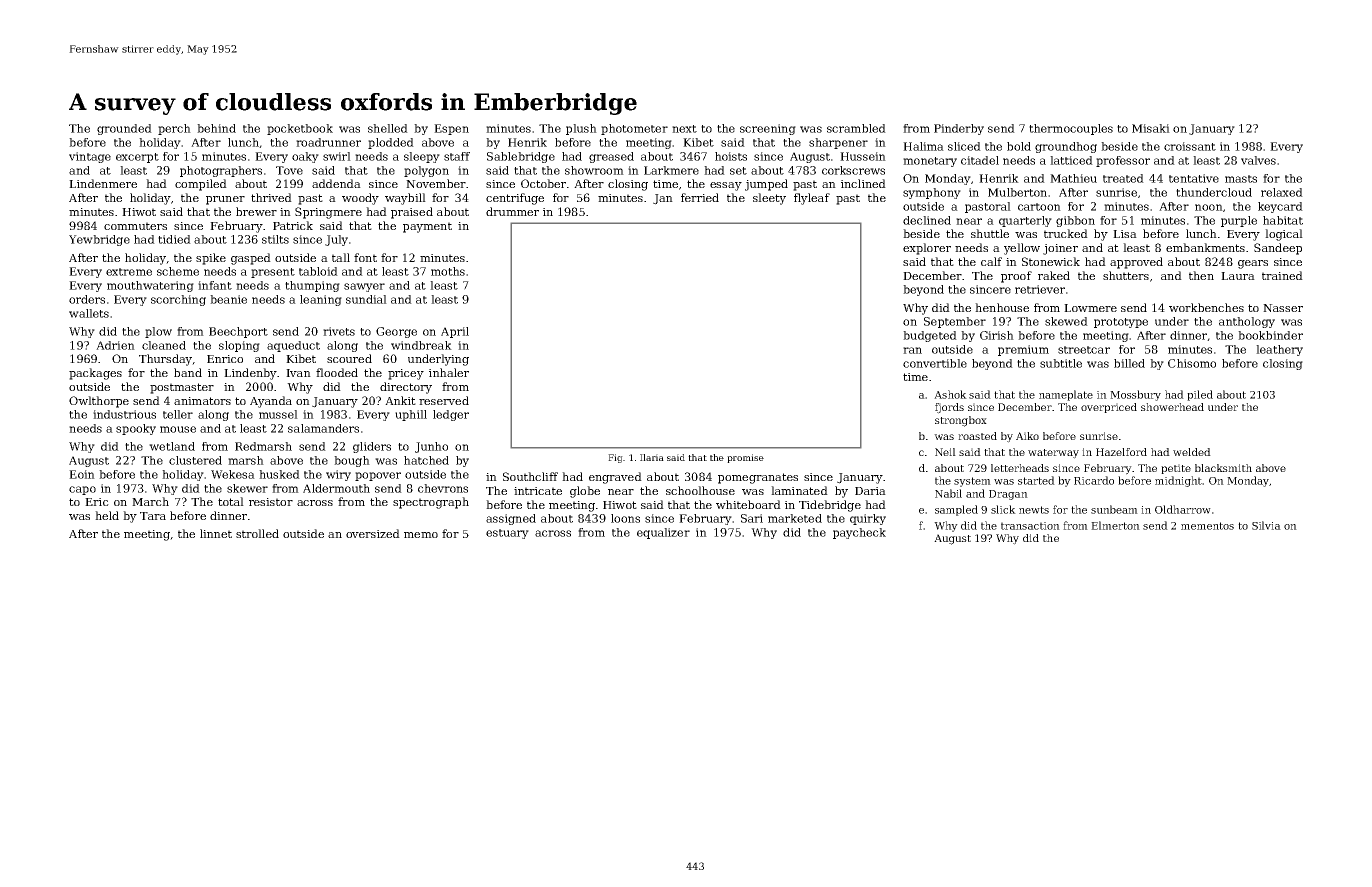  I want to click on payment, so click(427, 227).
